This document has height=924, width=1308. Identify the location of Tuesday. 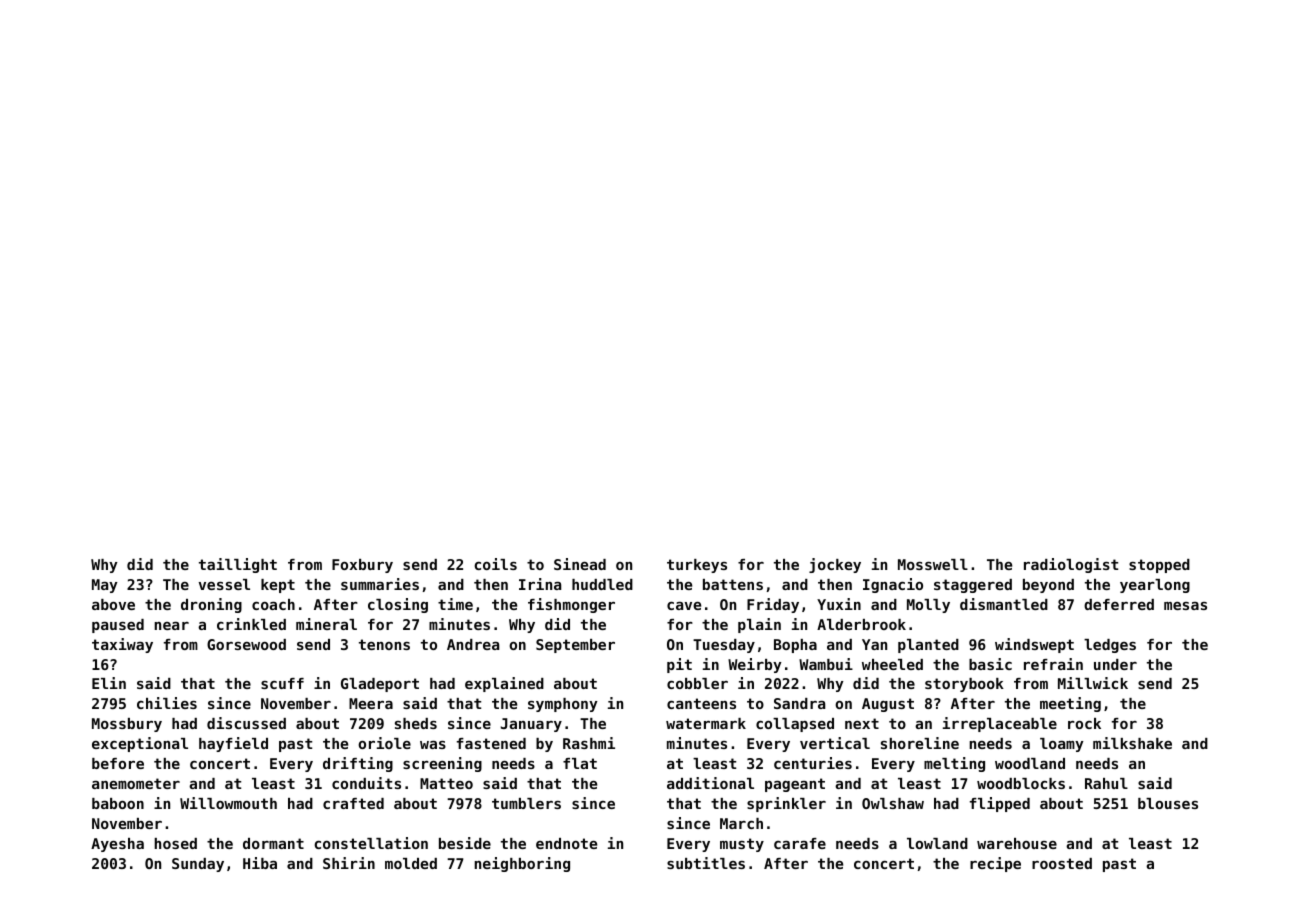
(724, 646).
